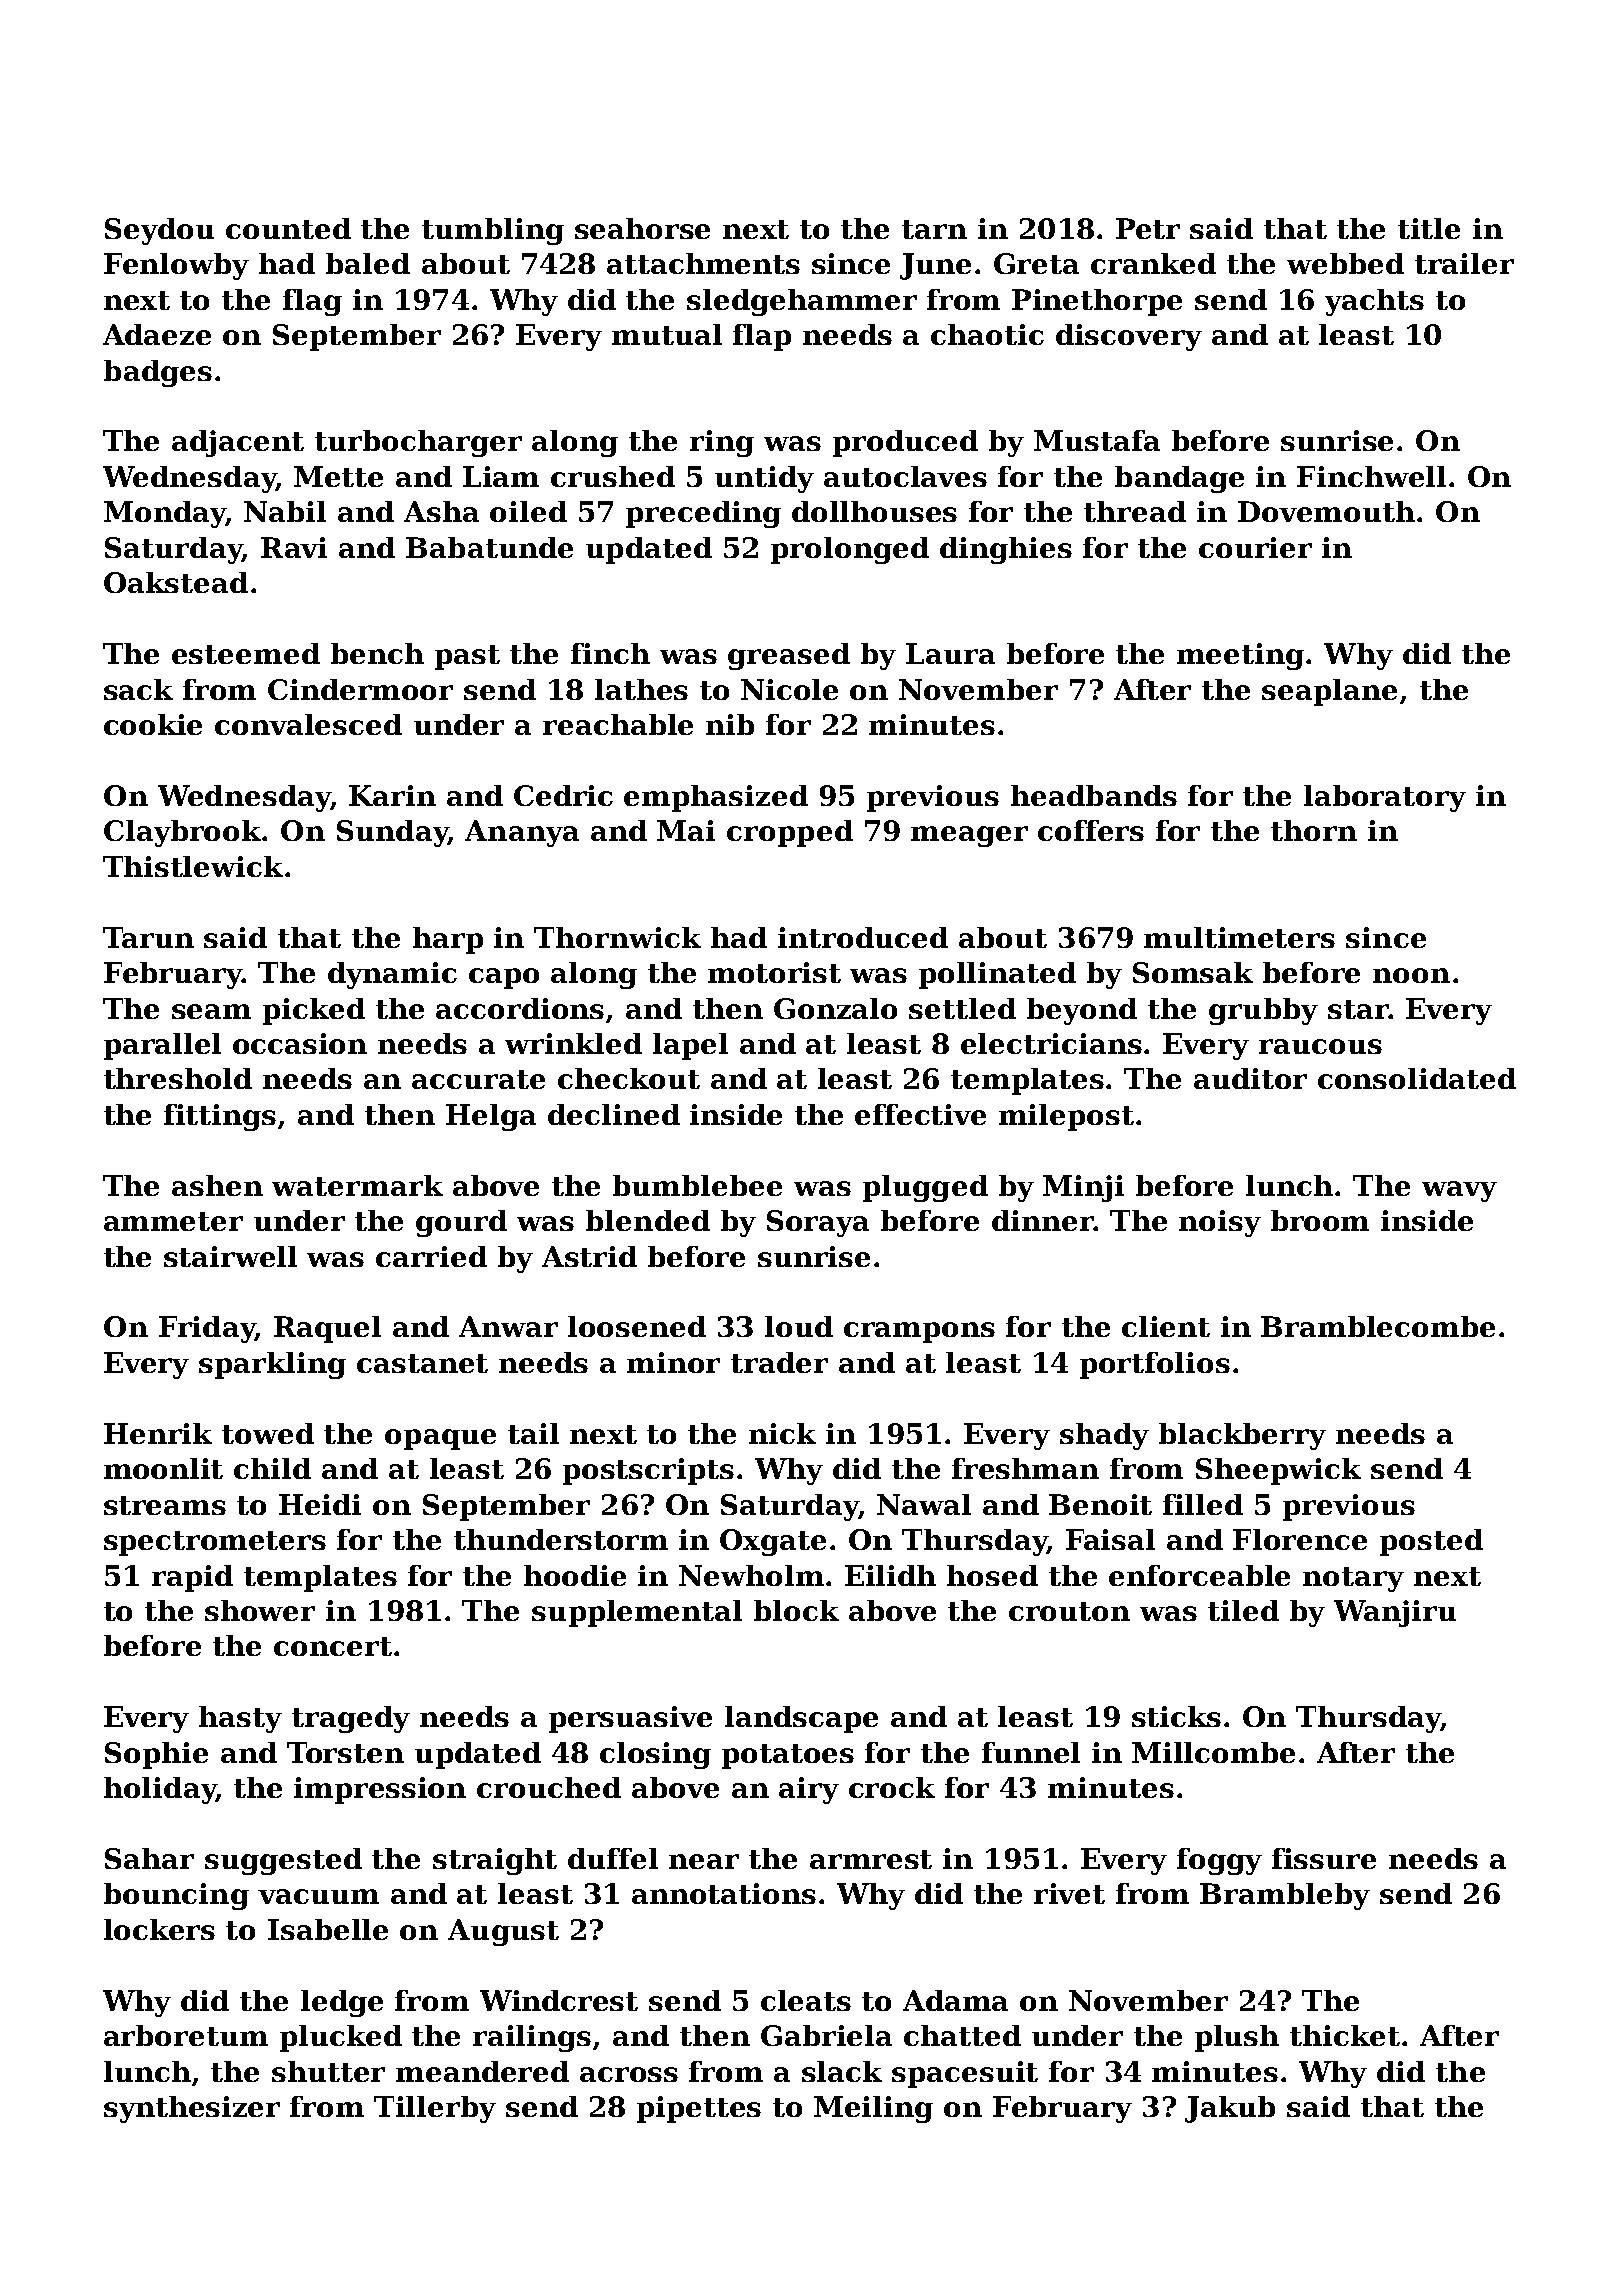  Describe the element at coordinates (629, 2074) in the screenshot. I see `across` at that location.
